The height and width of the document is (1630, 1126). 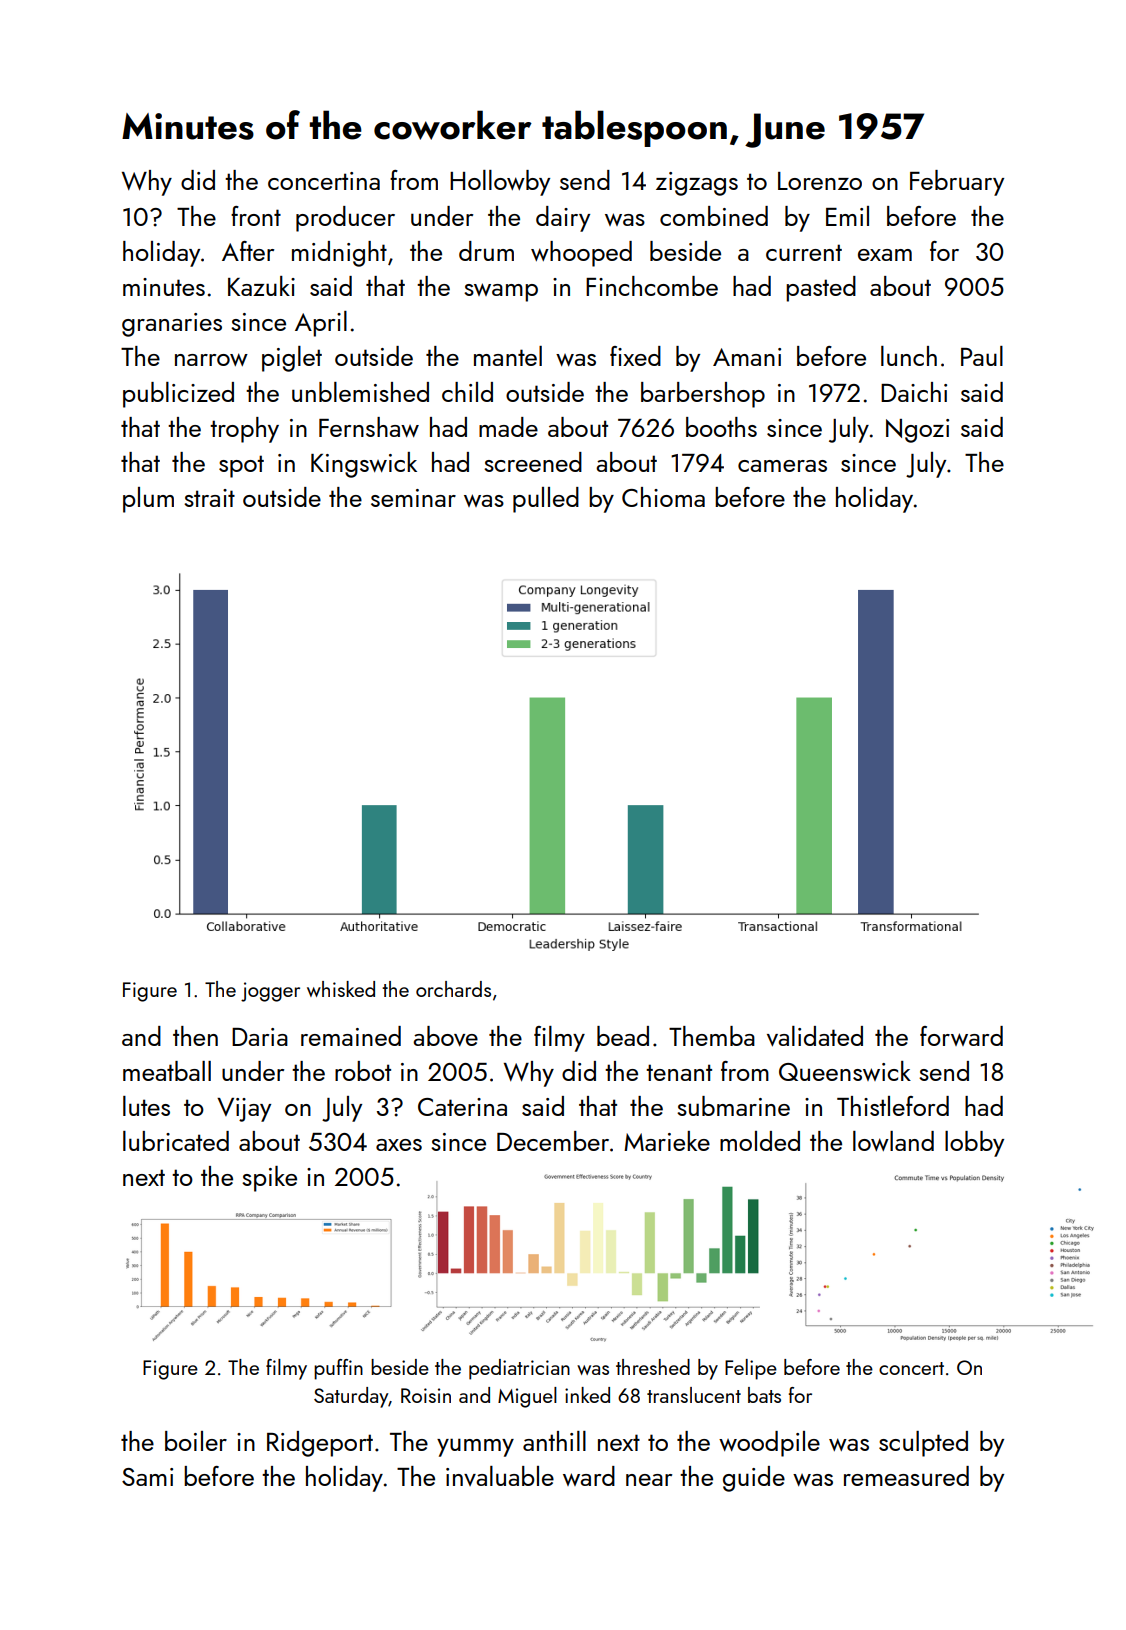 What do you see at coordinates (917, 431) in the document?
I see `Ngozi` at bounding box center [917, 431].
